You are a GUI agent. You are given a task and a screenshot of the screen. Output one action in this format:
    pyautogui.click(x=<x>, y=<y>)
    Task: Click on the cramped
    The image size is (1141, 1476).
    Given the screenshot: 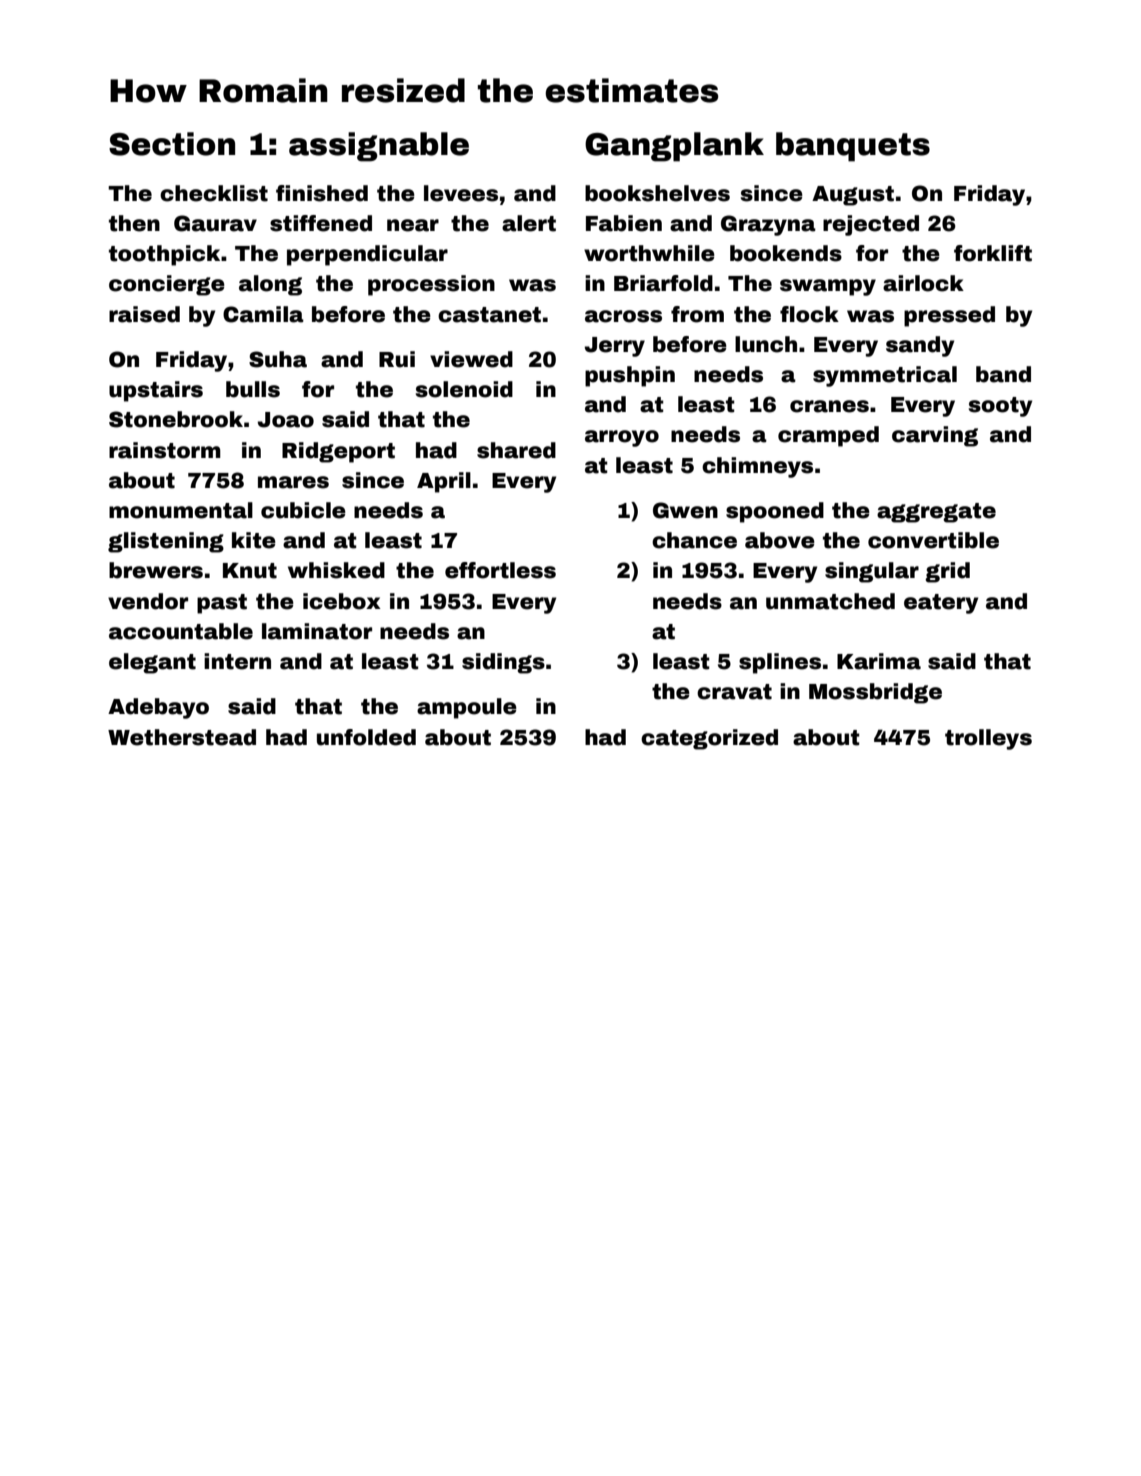 What is the action you would take?
    pyautogui.click(x=828, y=436)
